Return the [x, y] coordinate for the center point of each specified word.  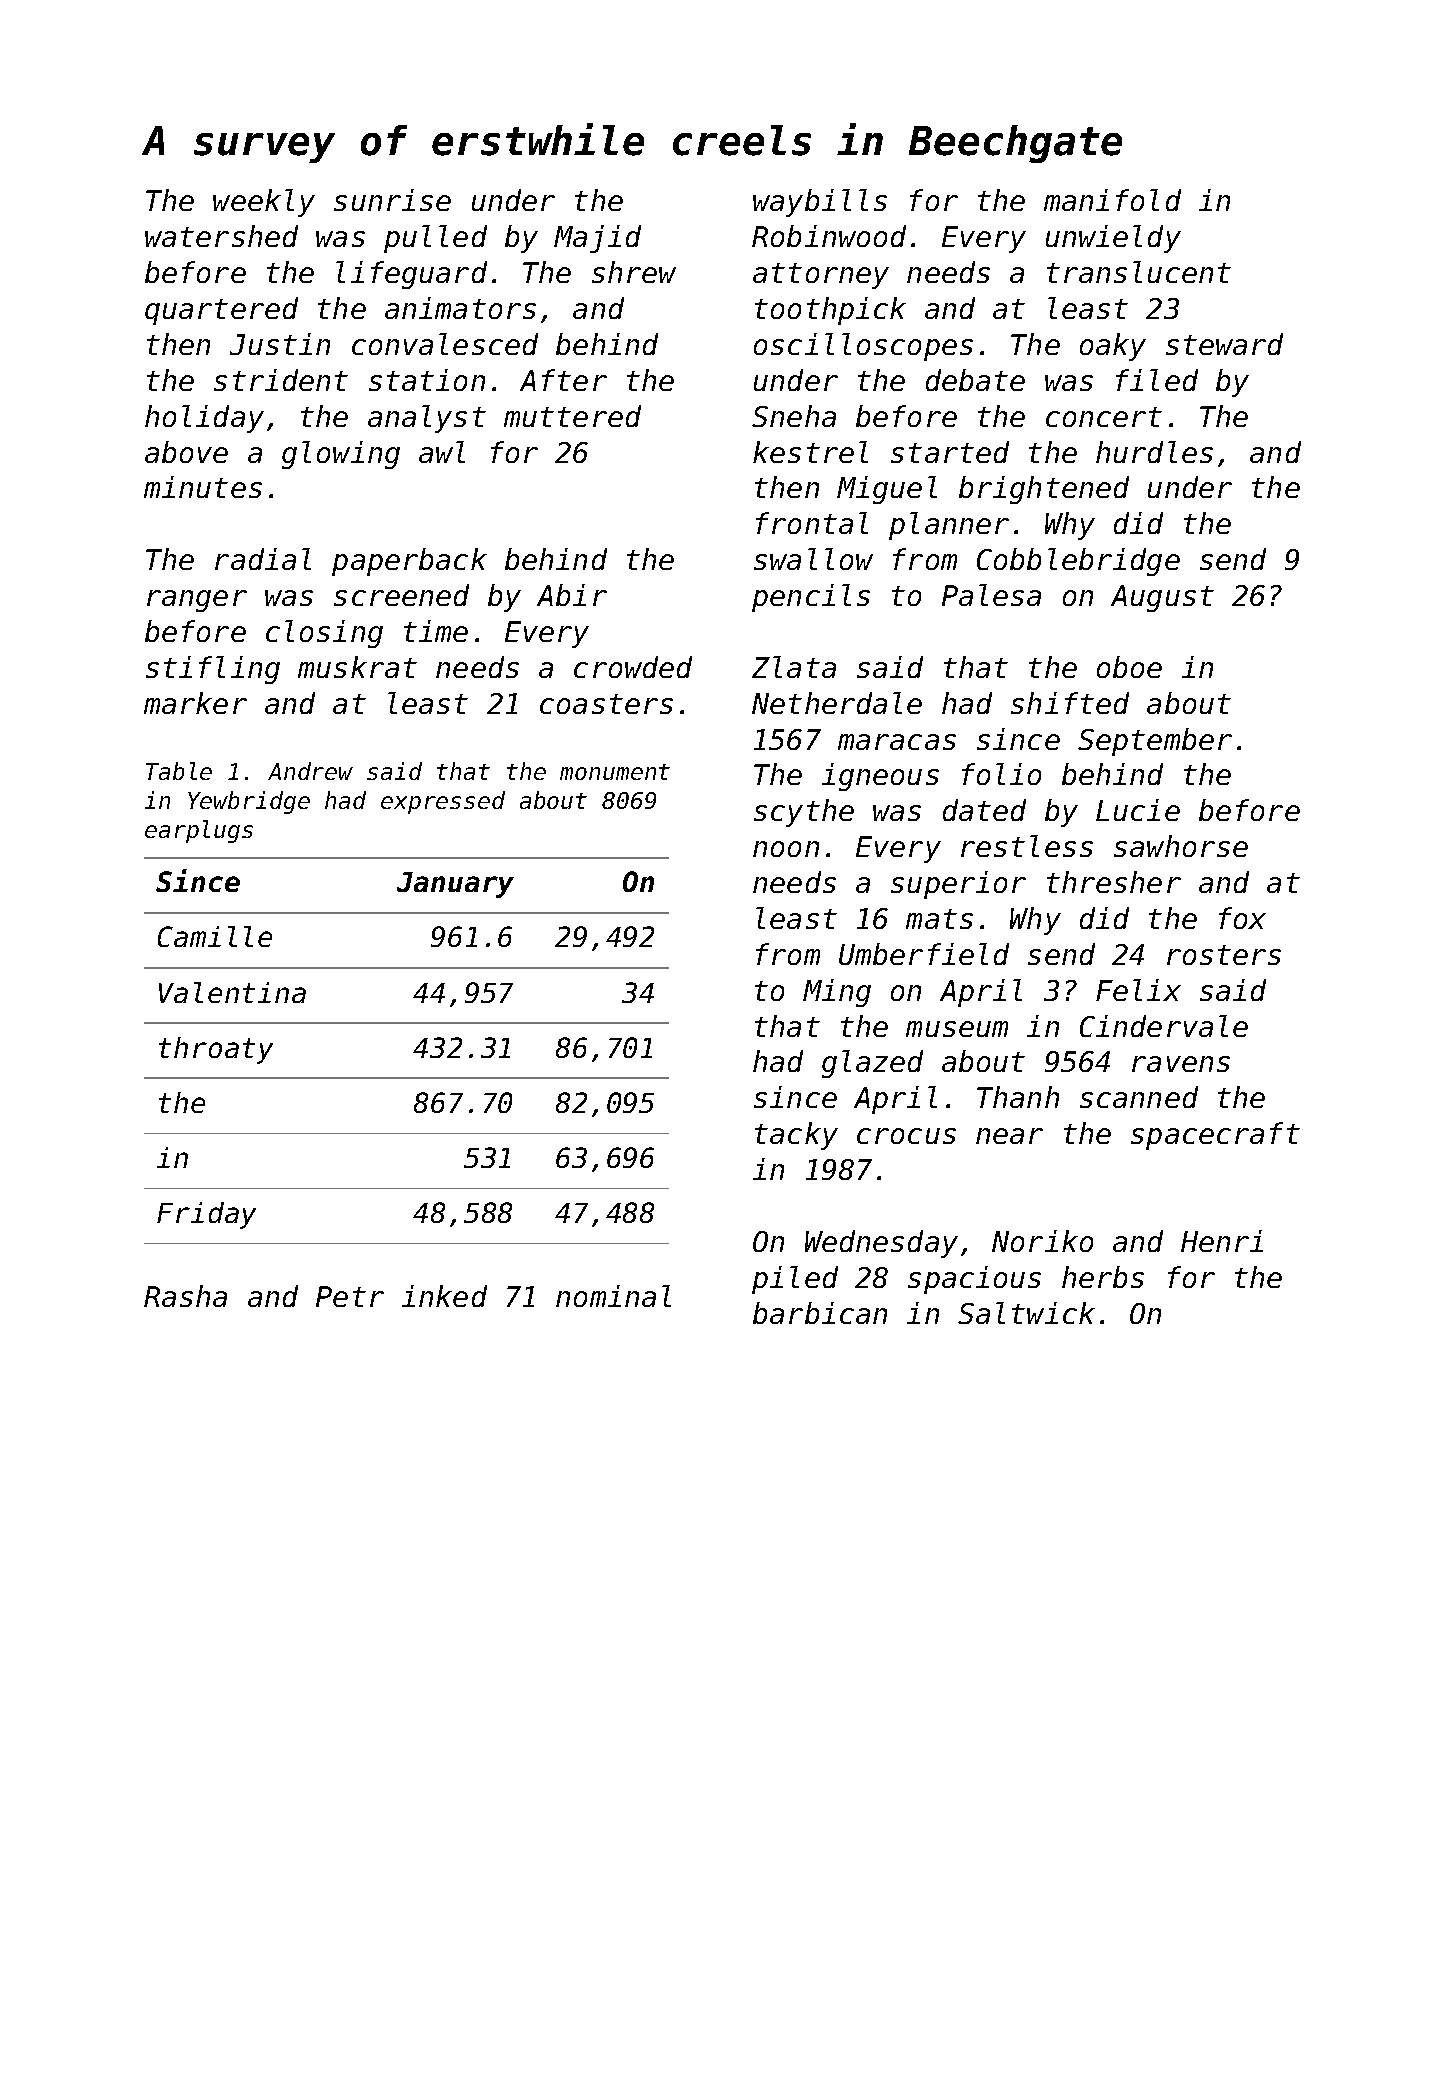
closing [324, 634]
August [1162, 598]
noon [786, 849]
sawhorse [1181, 846]
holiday [204, 419]
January [455, 885]
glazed [872, 1064]
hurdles [1154, 452]
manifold [1112, 200]
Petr [350, 1296]
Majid [597, 239]
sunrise [392, 200]
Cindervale [1164, 1026]
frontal [812, 523]
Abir [572, 595]
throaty [216, 1050]
